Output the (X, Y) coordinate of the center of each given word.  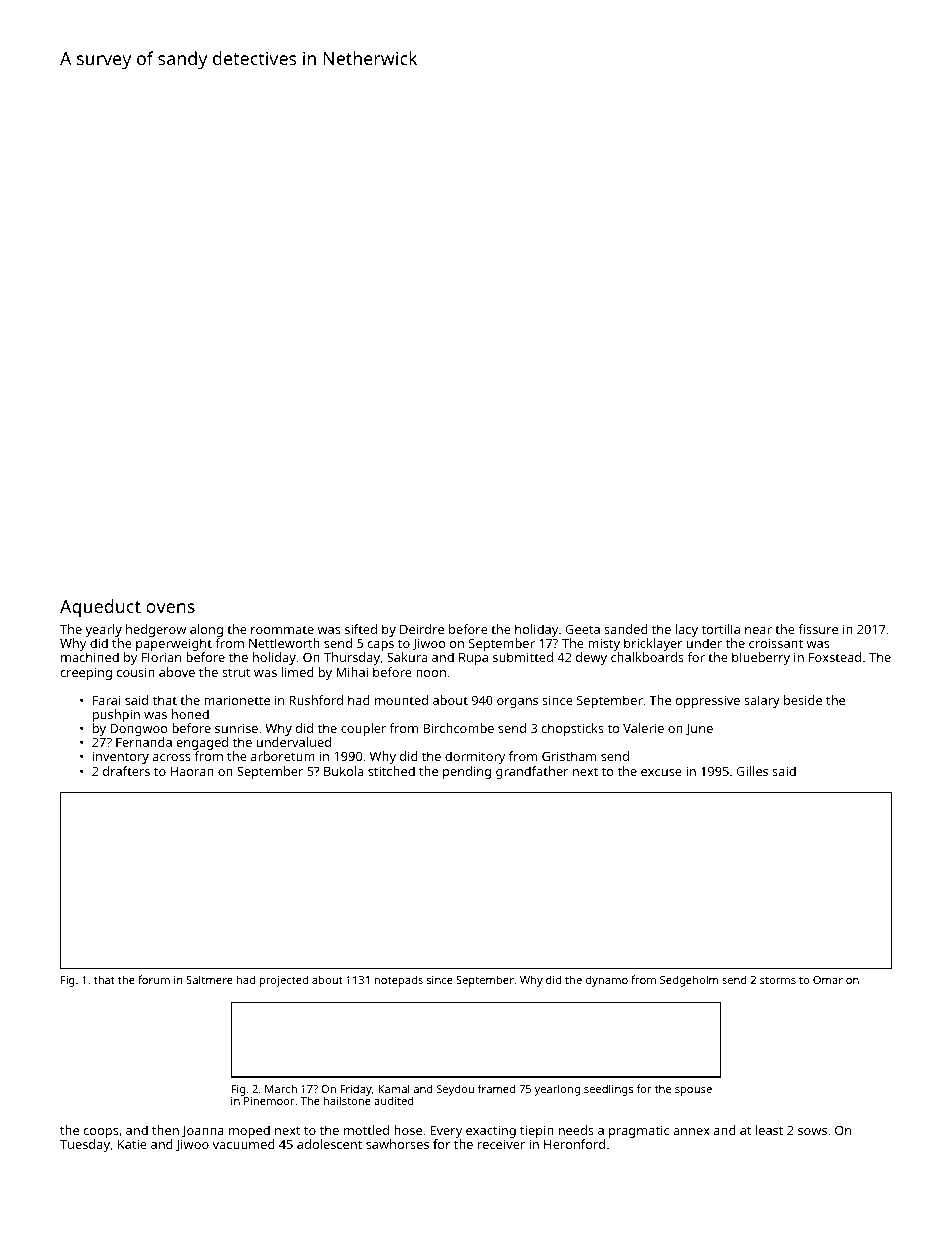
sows (812, 1131)
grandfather (532, 772)
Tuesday (85, 1145)
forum (154, 979)
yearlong (557, 1090)
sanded (626, 629)
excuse (661, 772)
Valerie (643, 728)
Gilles (752, 771)
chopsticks (572, 729)
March (281, 1088)
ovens (170, 608)
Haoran (192, 771)
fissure (818, 629)
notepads (399, 981)
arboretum (283, 756)
